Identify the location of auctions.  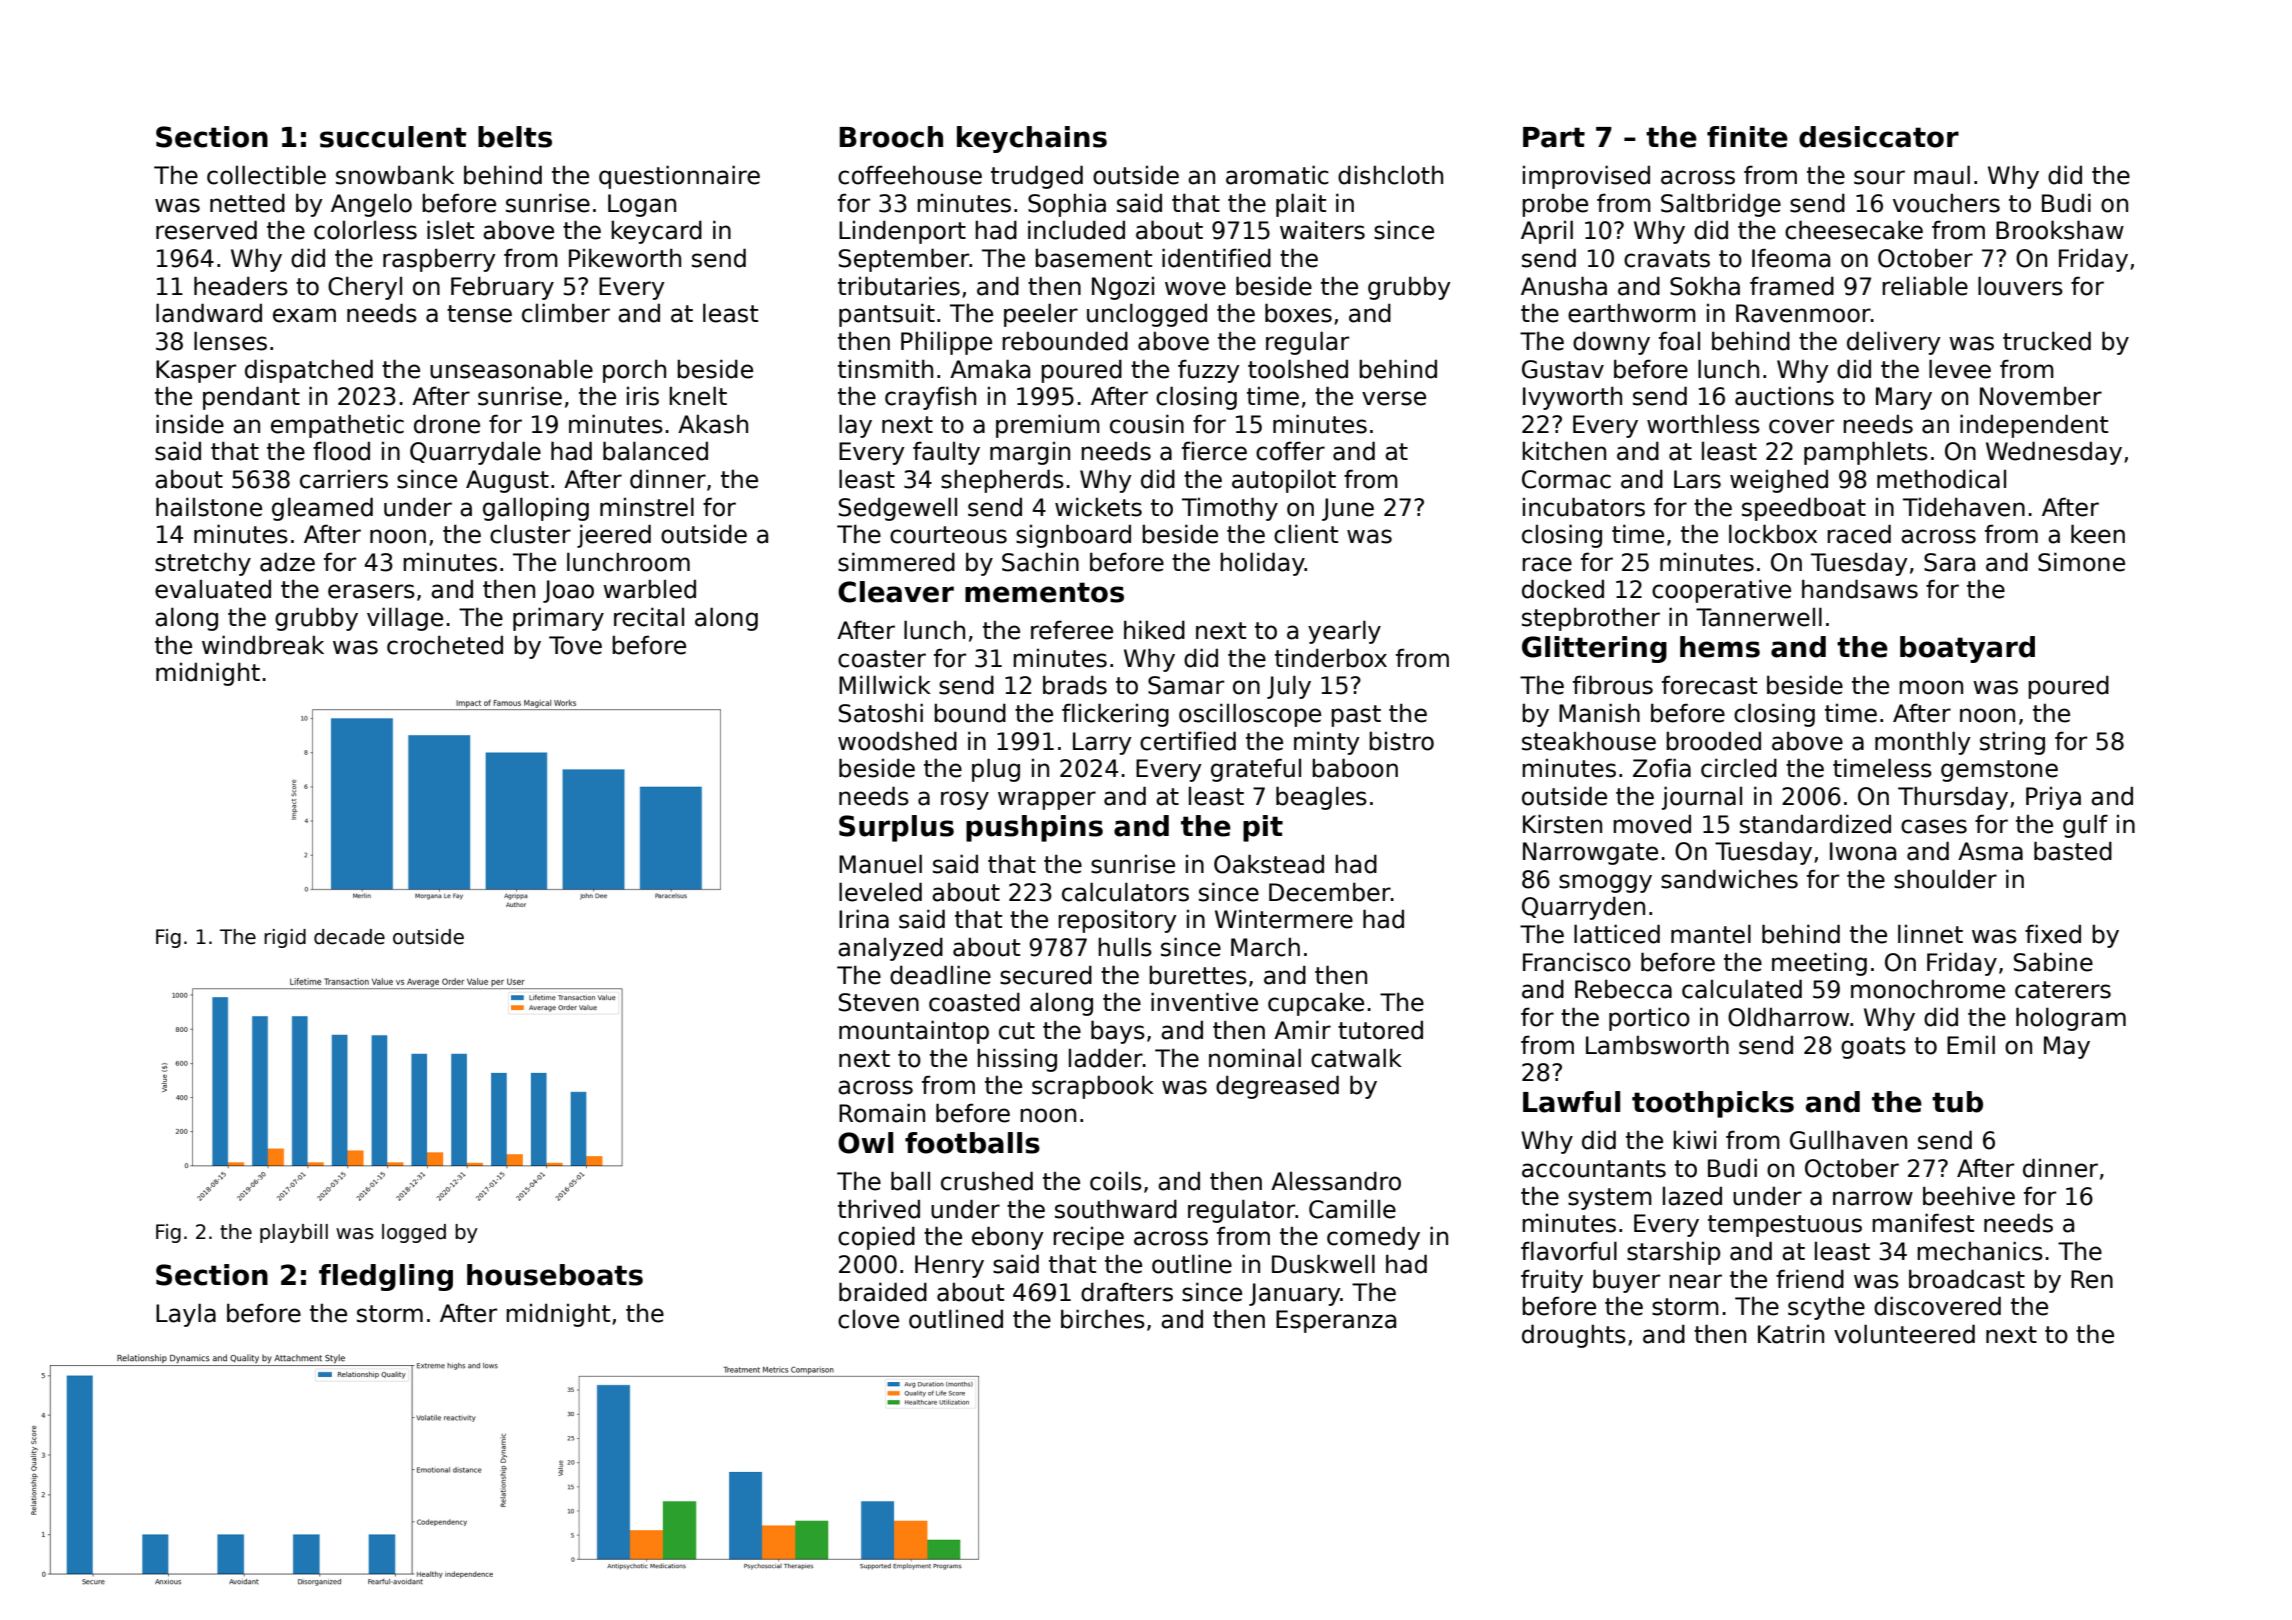
(1784, 396).
